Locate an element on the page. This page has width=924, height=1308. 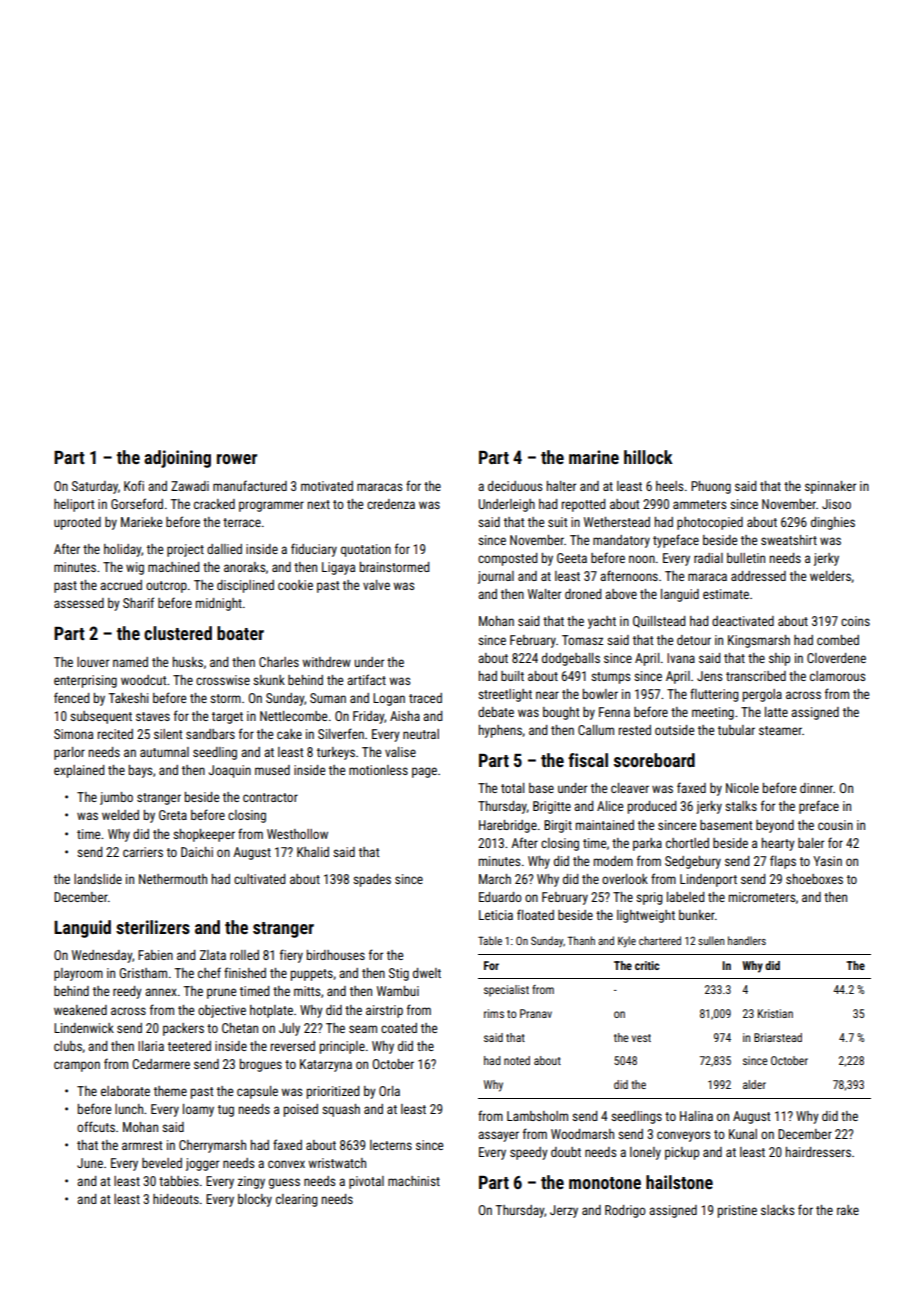
Pranav is located at coordinates (536, 1013).
